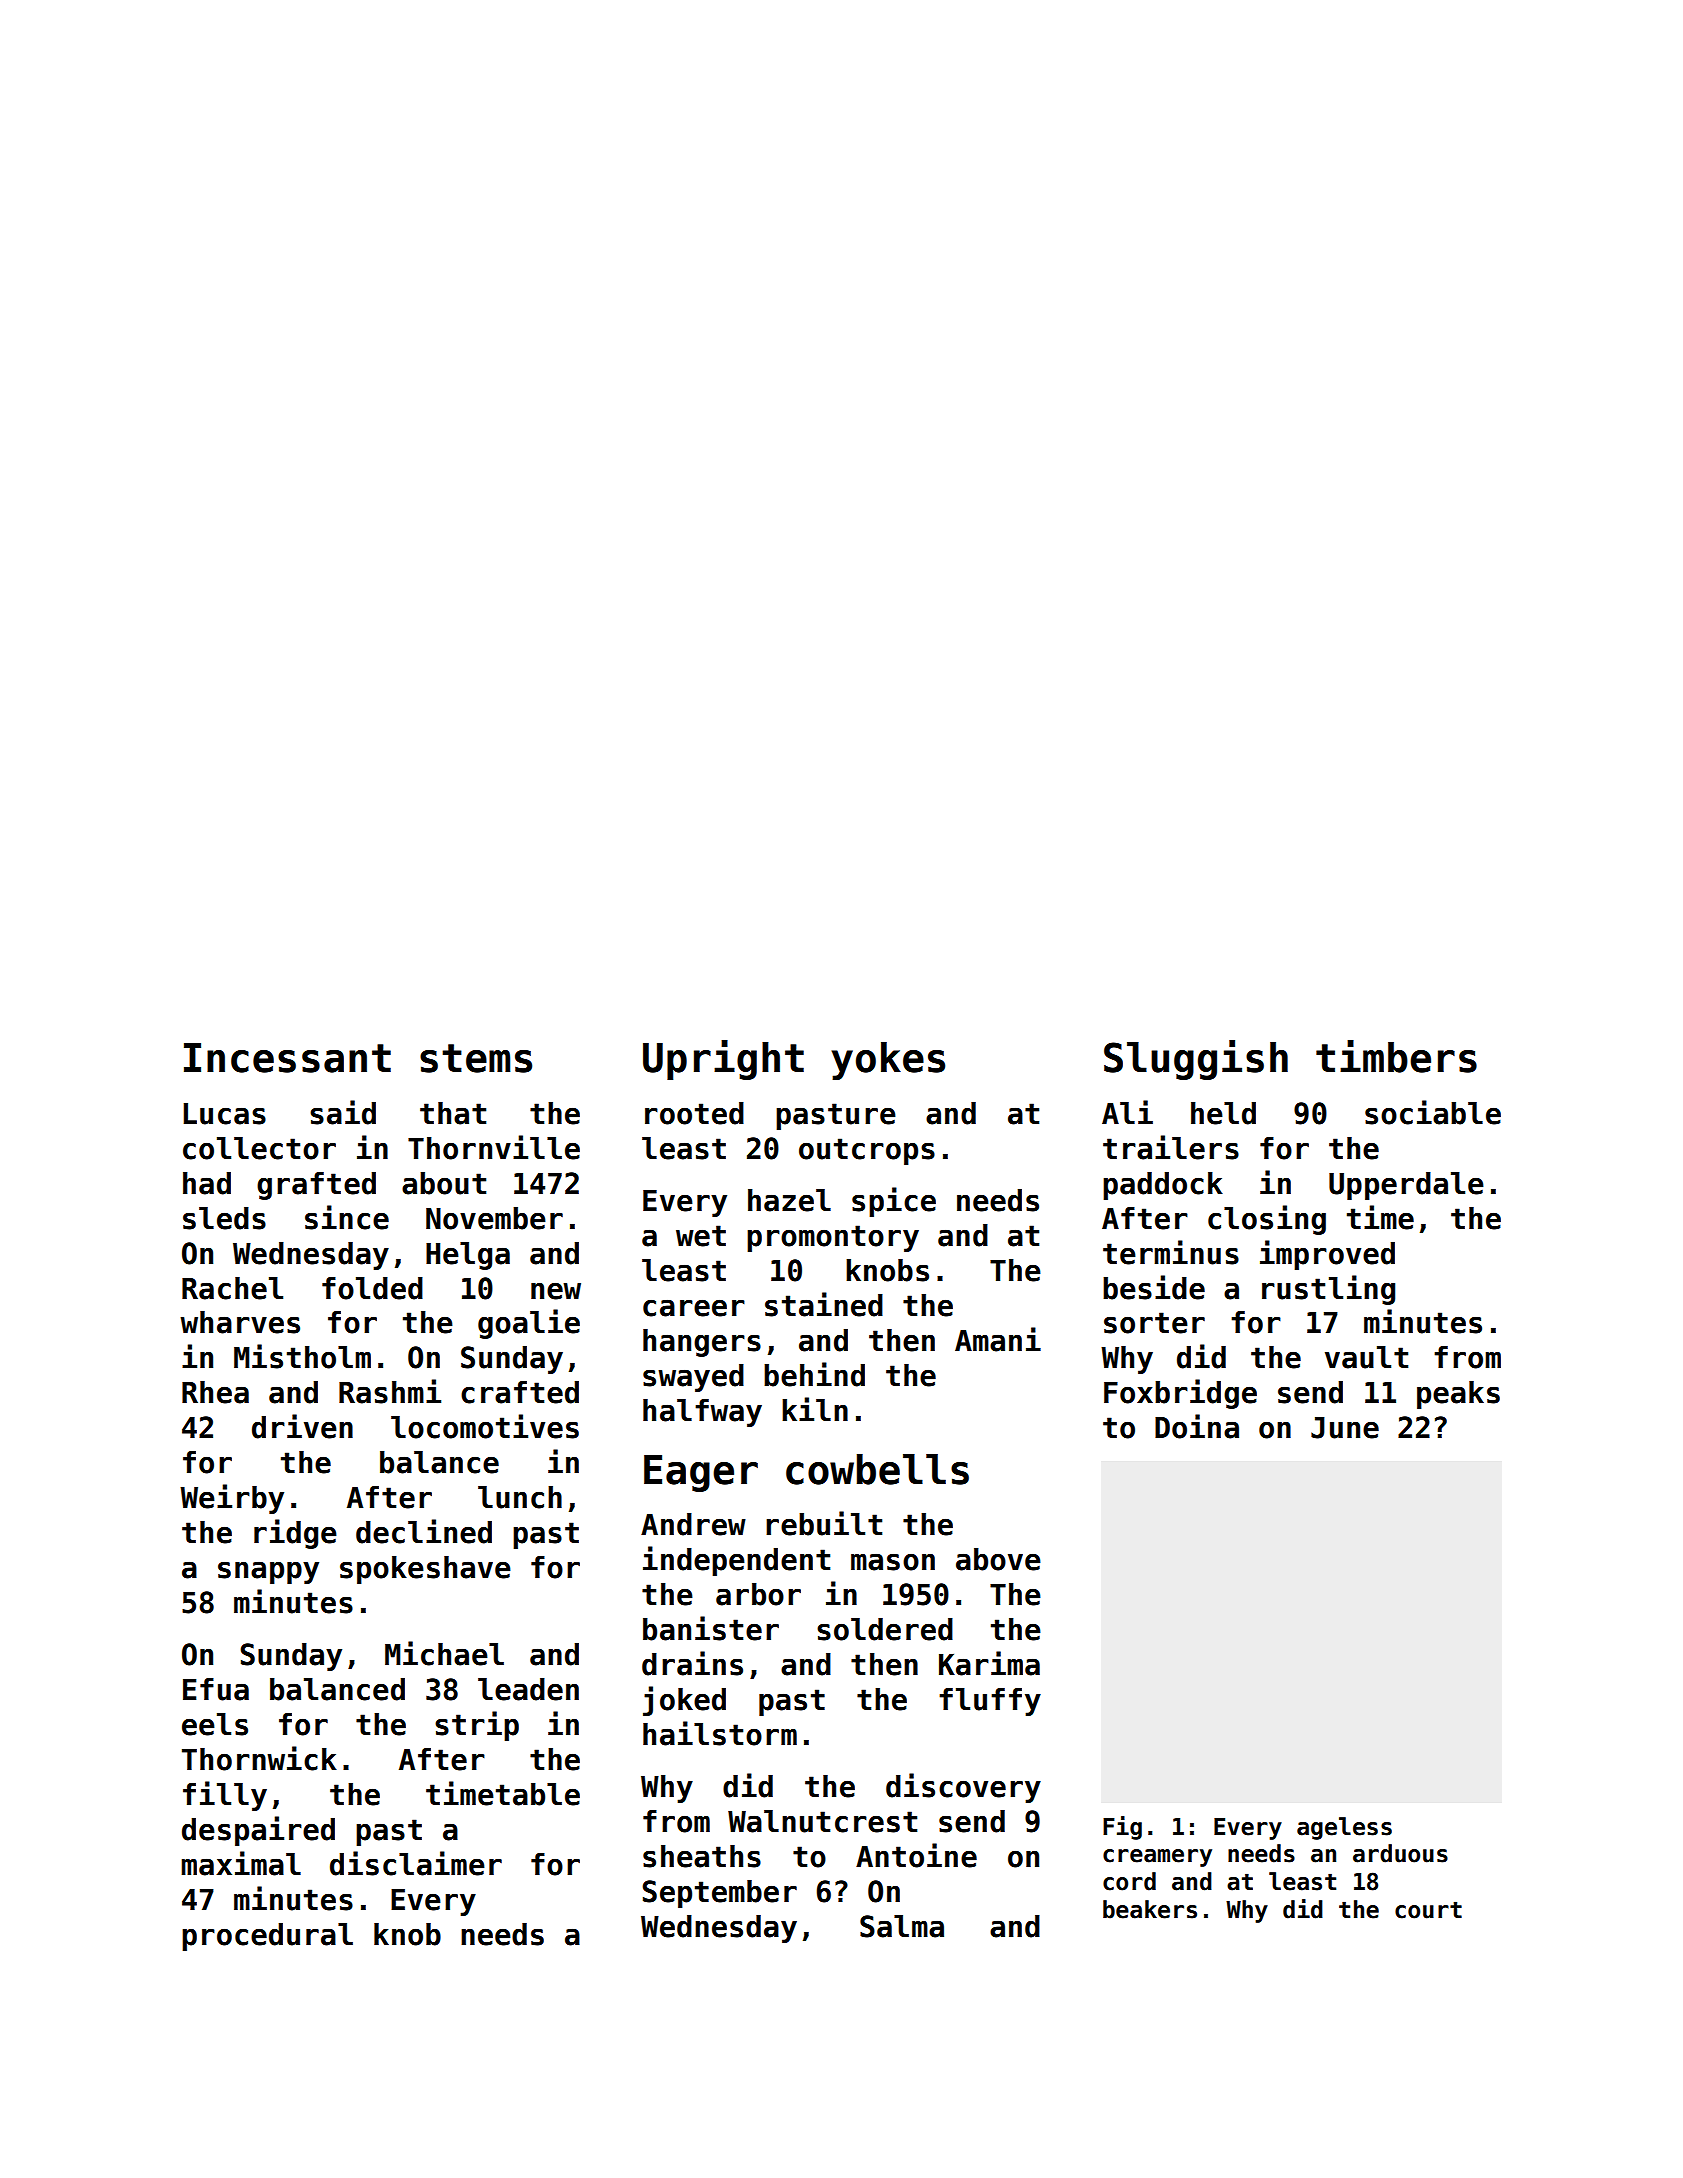 The image size is (1683, 2178). I want to click on June, so click(1345, 1428).
